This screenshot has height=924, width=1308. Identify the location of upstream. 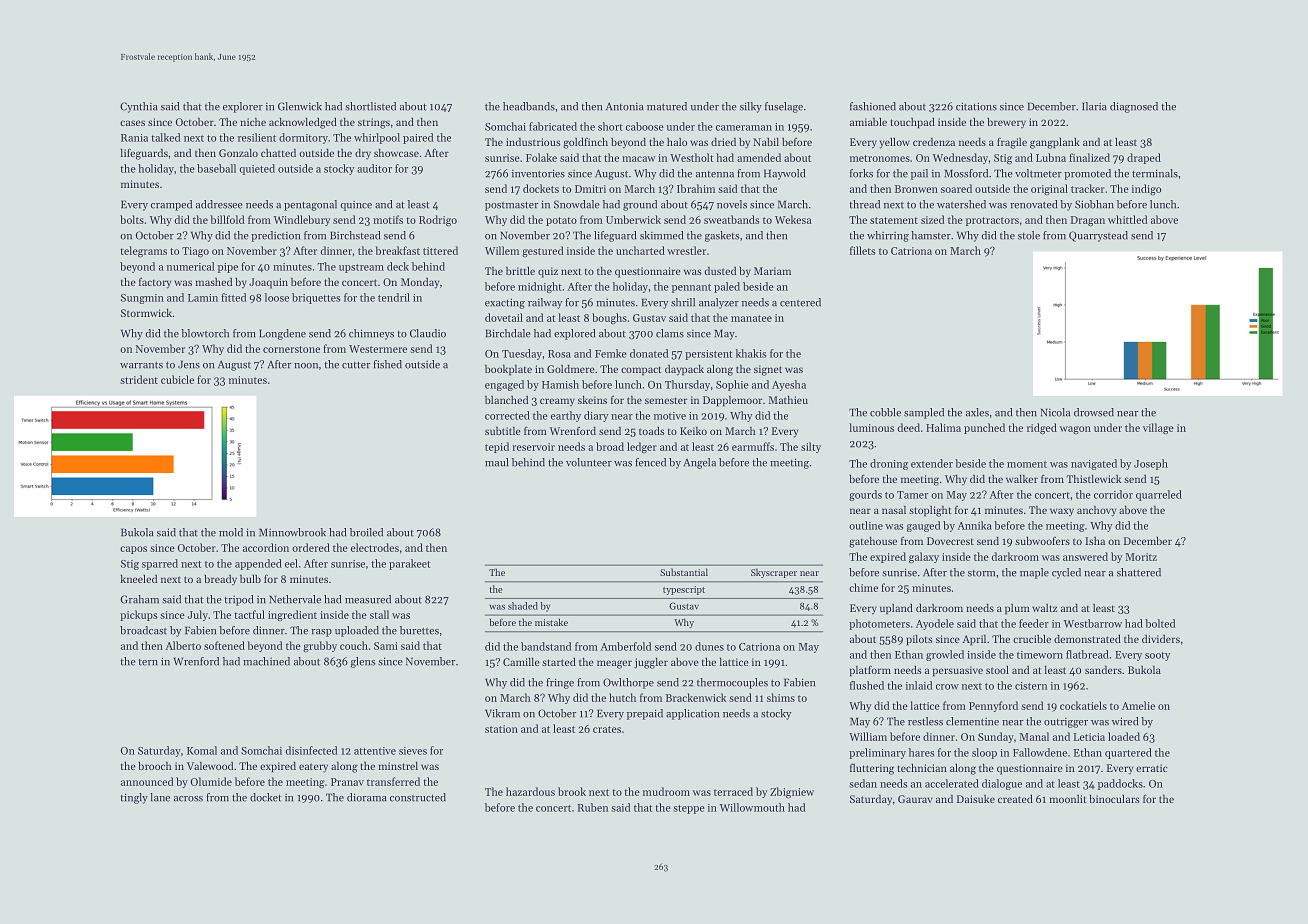
(361, 268).
